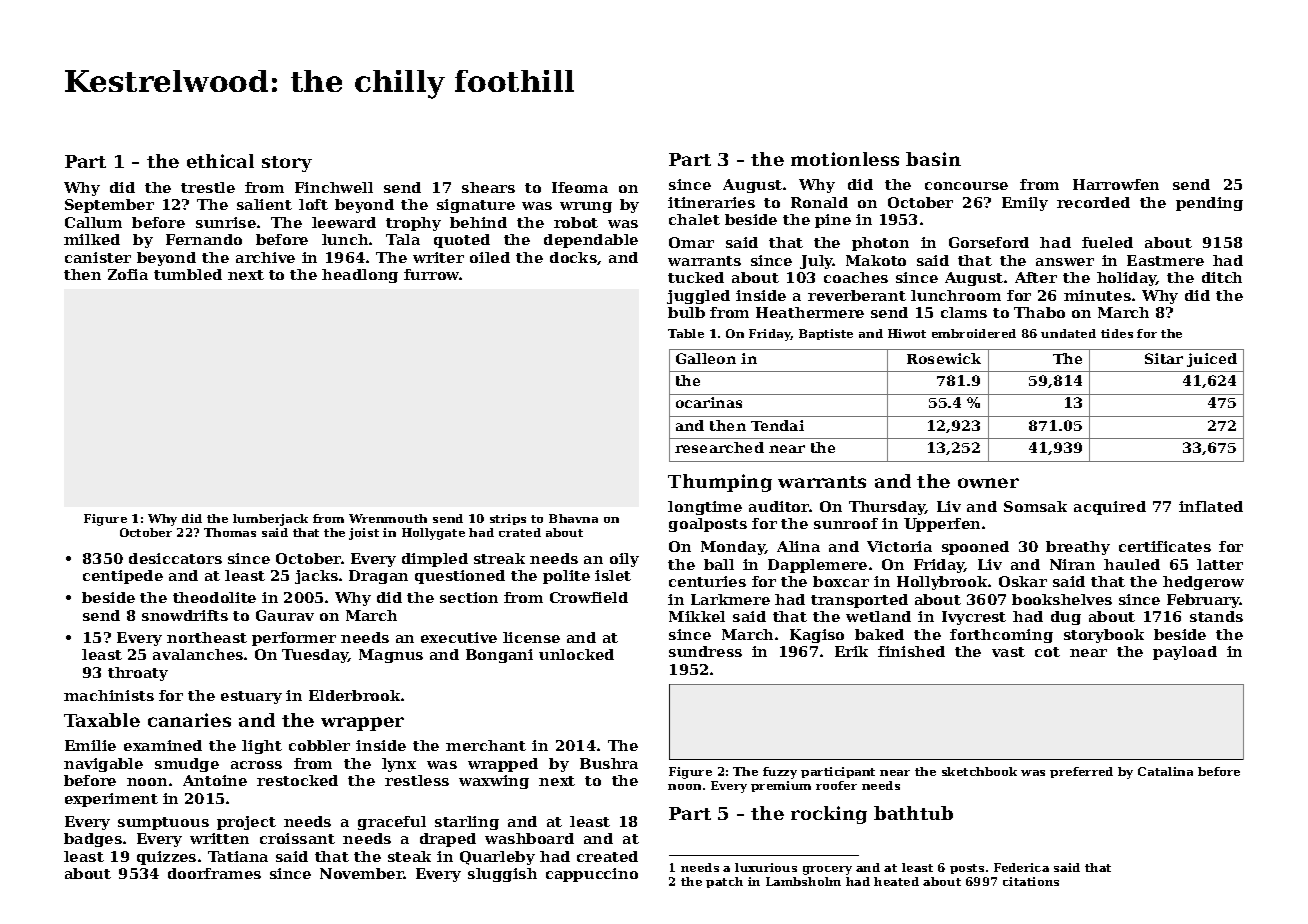  I want to click on license, so click(531, 637).
